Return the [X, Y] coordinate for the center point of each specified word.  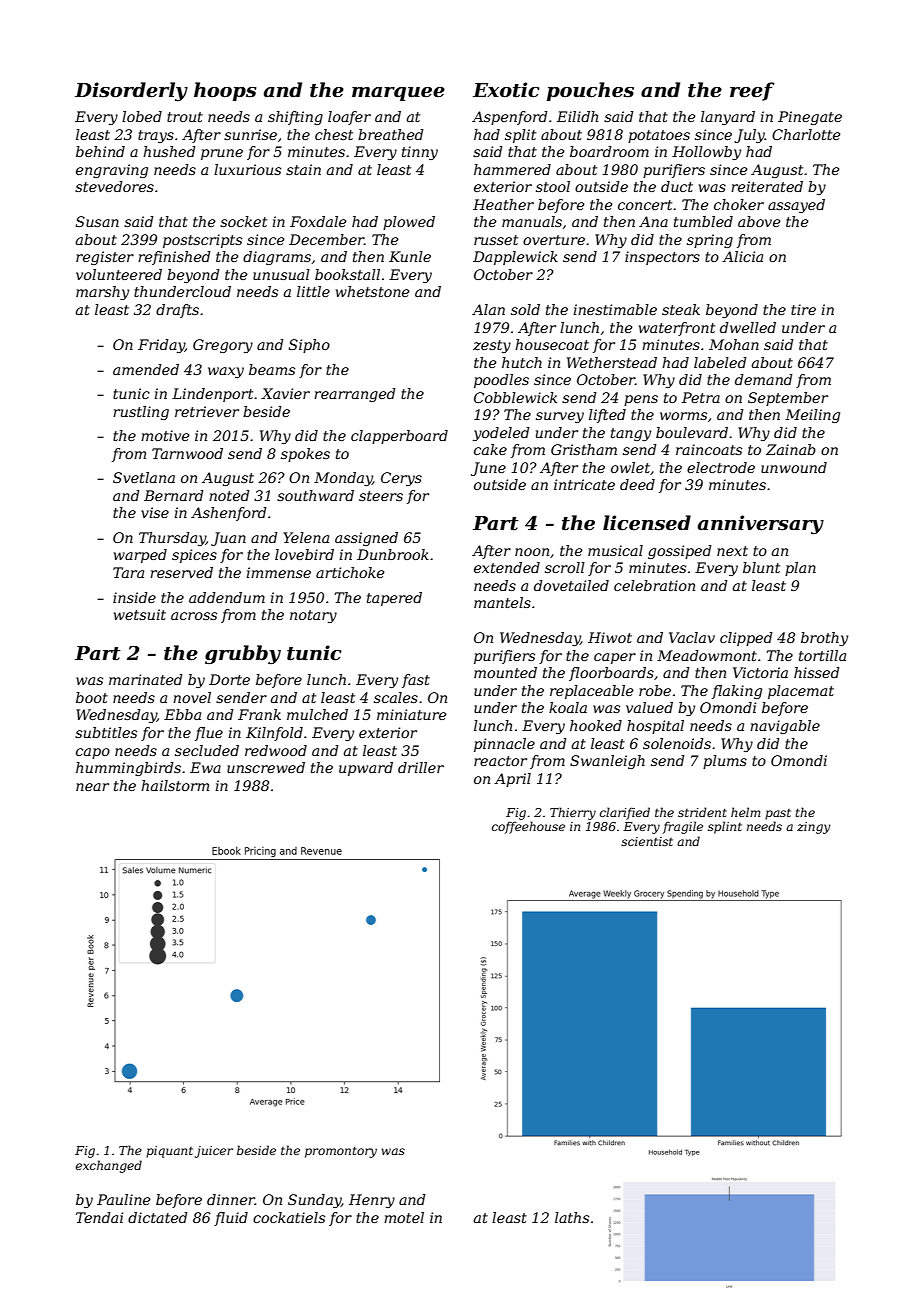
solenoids [677, 743]
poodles [501, 381]
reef [752, 91]
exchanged [109, 1166]
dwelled [748, 327]
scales [396, 697]
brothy [824, 639]
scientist [647, 841]
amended [146, 369]
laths [572, 1217]
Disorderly [131, 92]
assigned [366, 539]
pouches [590, 91]
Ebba [182, 714]
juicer [214, 1152]
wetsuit [140, 614]
